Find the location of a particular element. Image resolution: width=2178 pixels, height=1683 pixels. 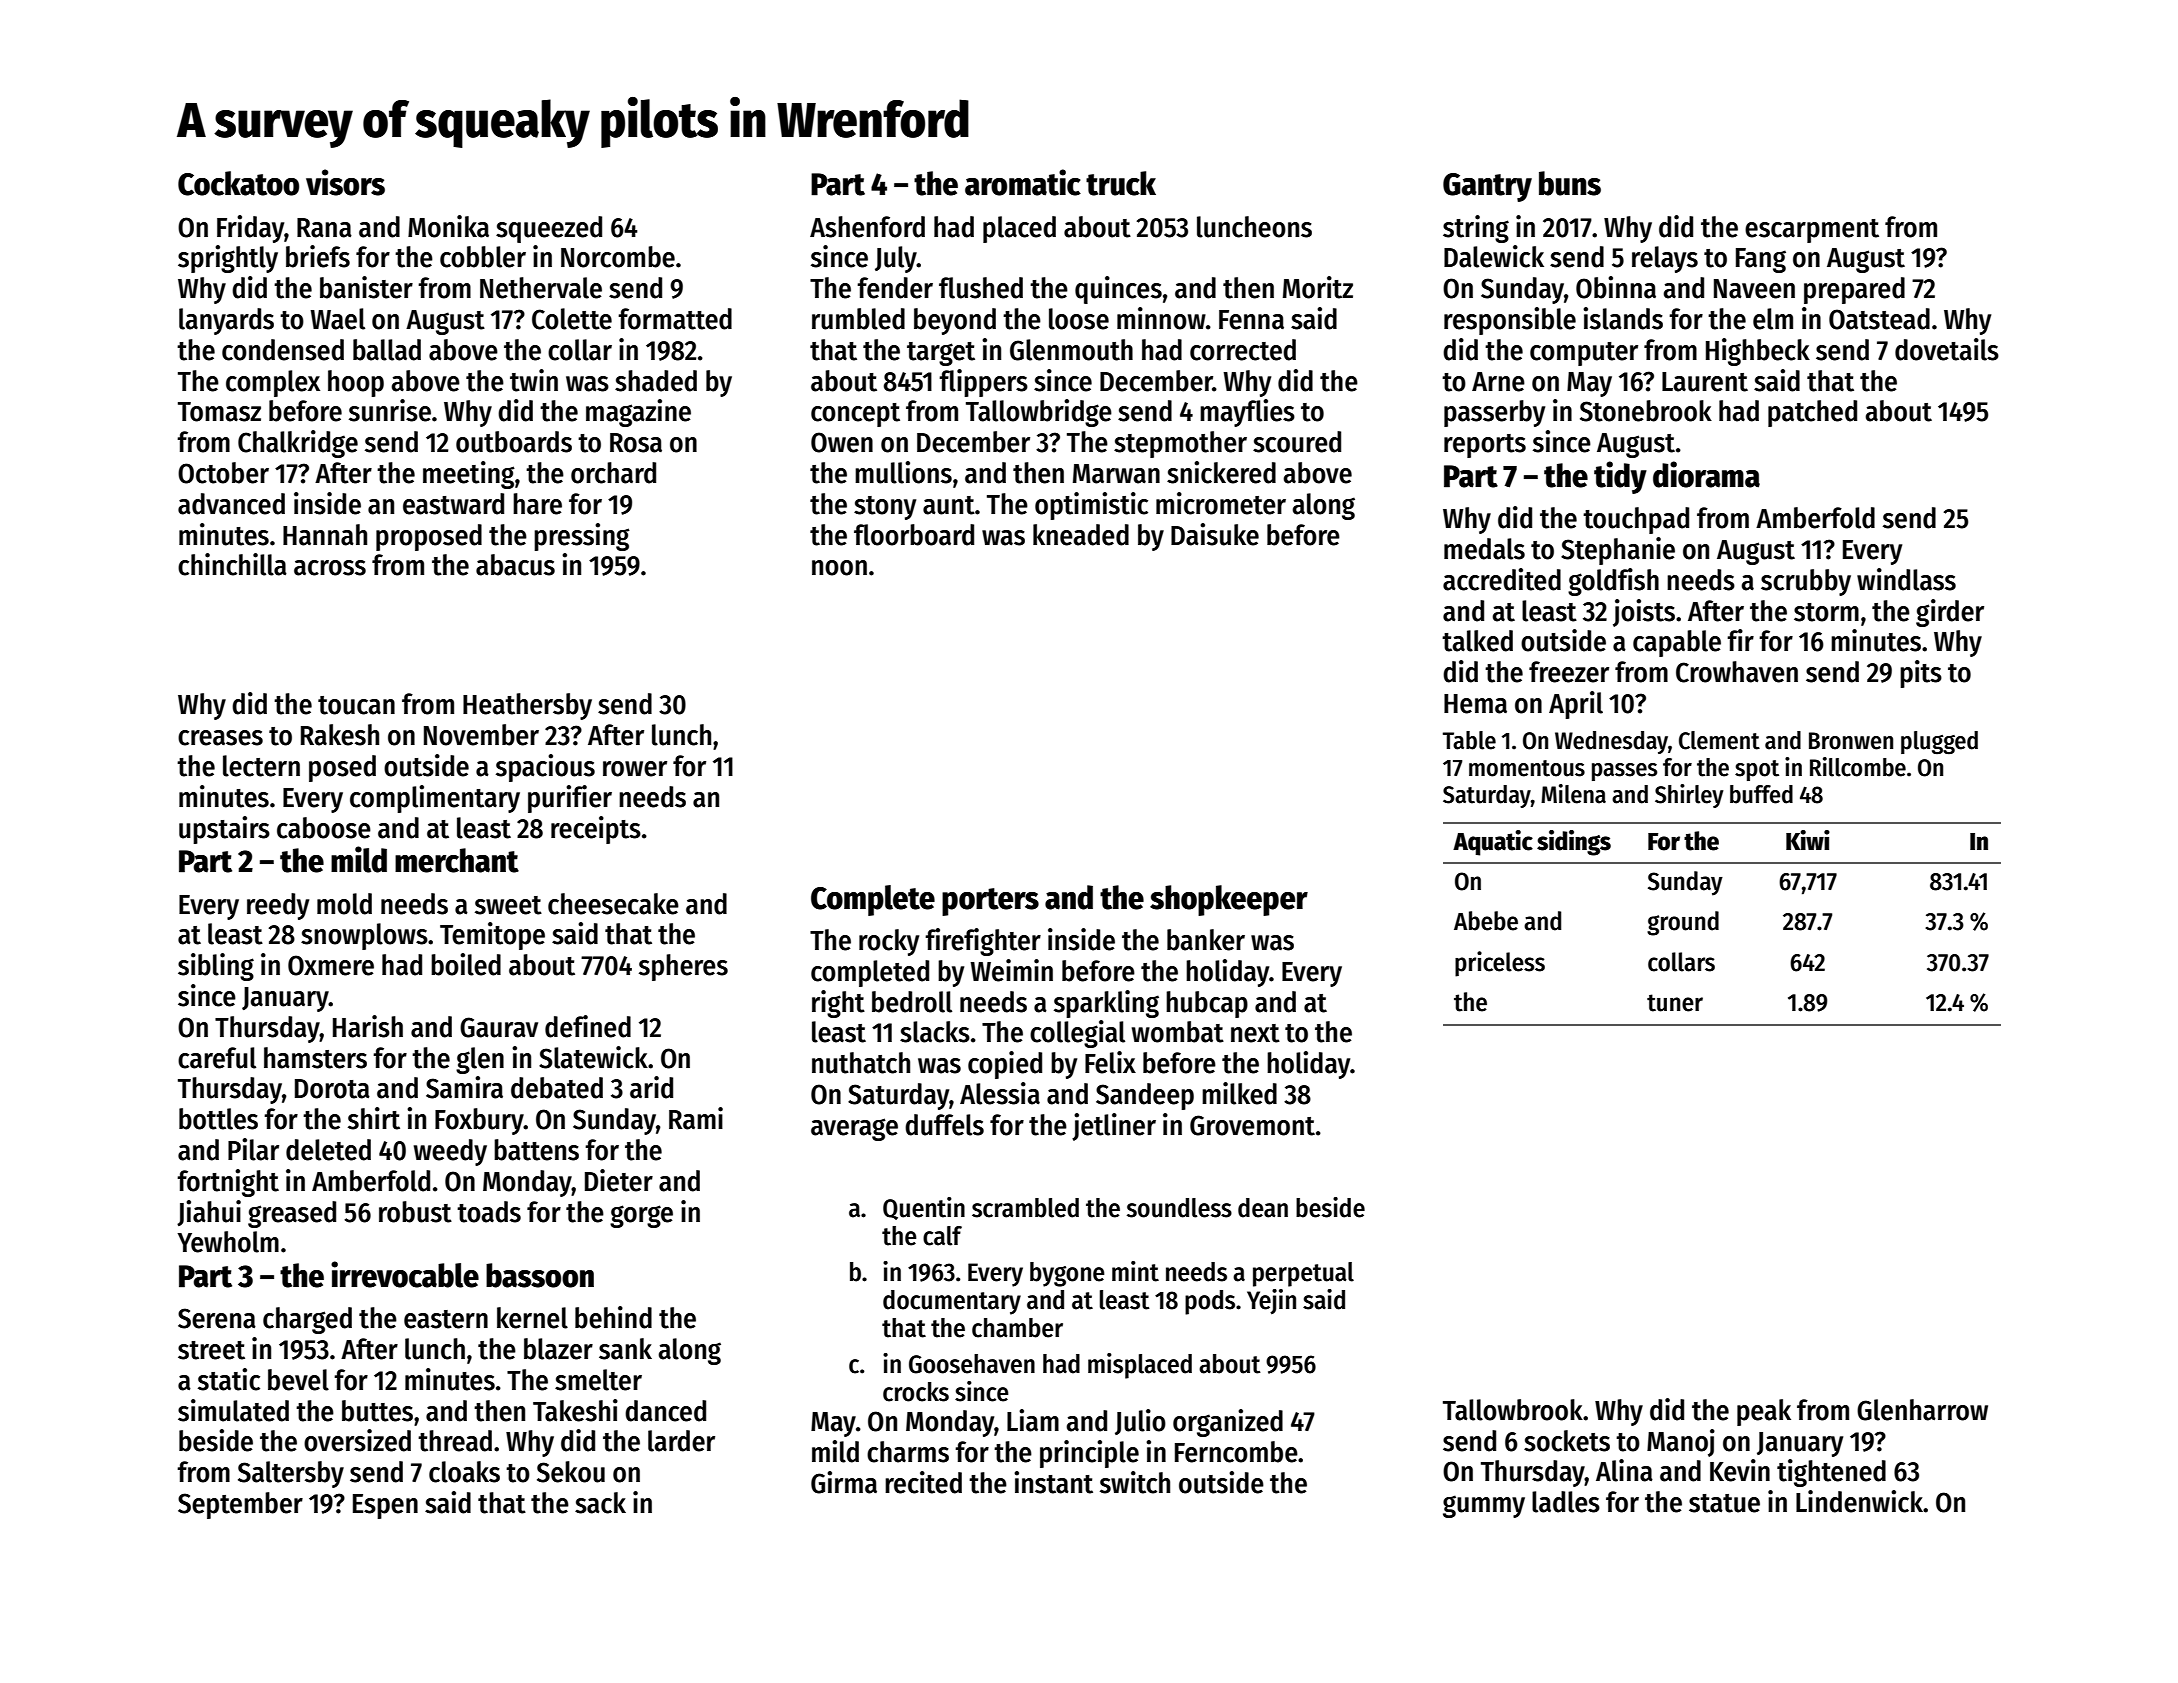

loose is located at coordinates (1079, 319).
